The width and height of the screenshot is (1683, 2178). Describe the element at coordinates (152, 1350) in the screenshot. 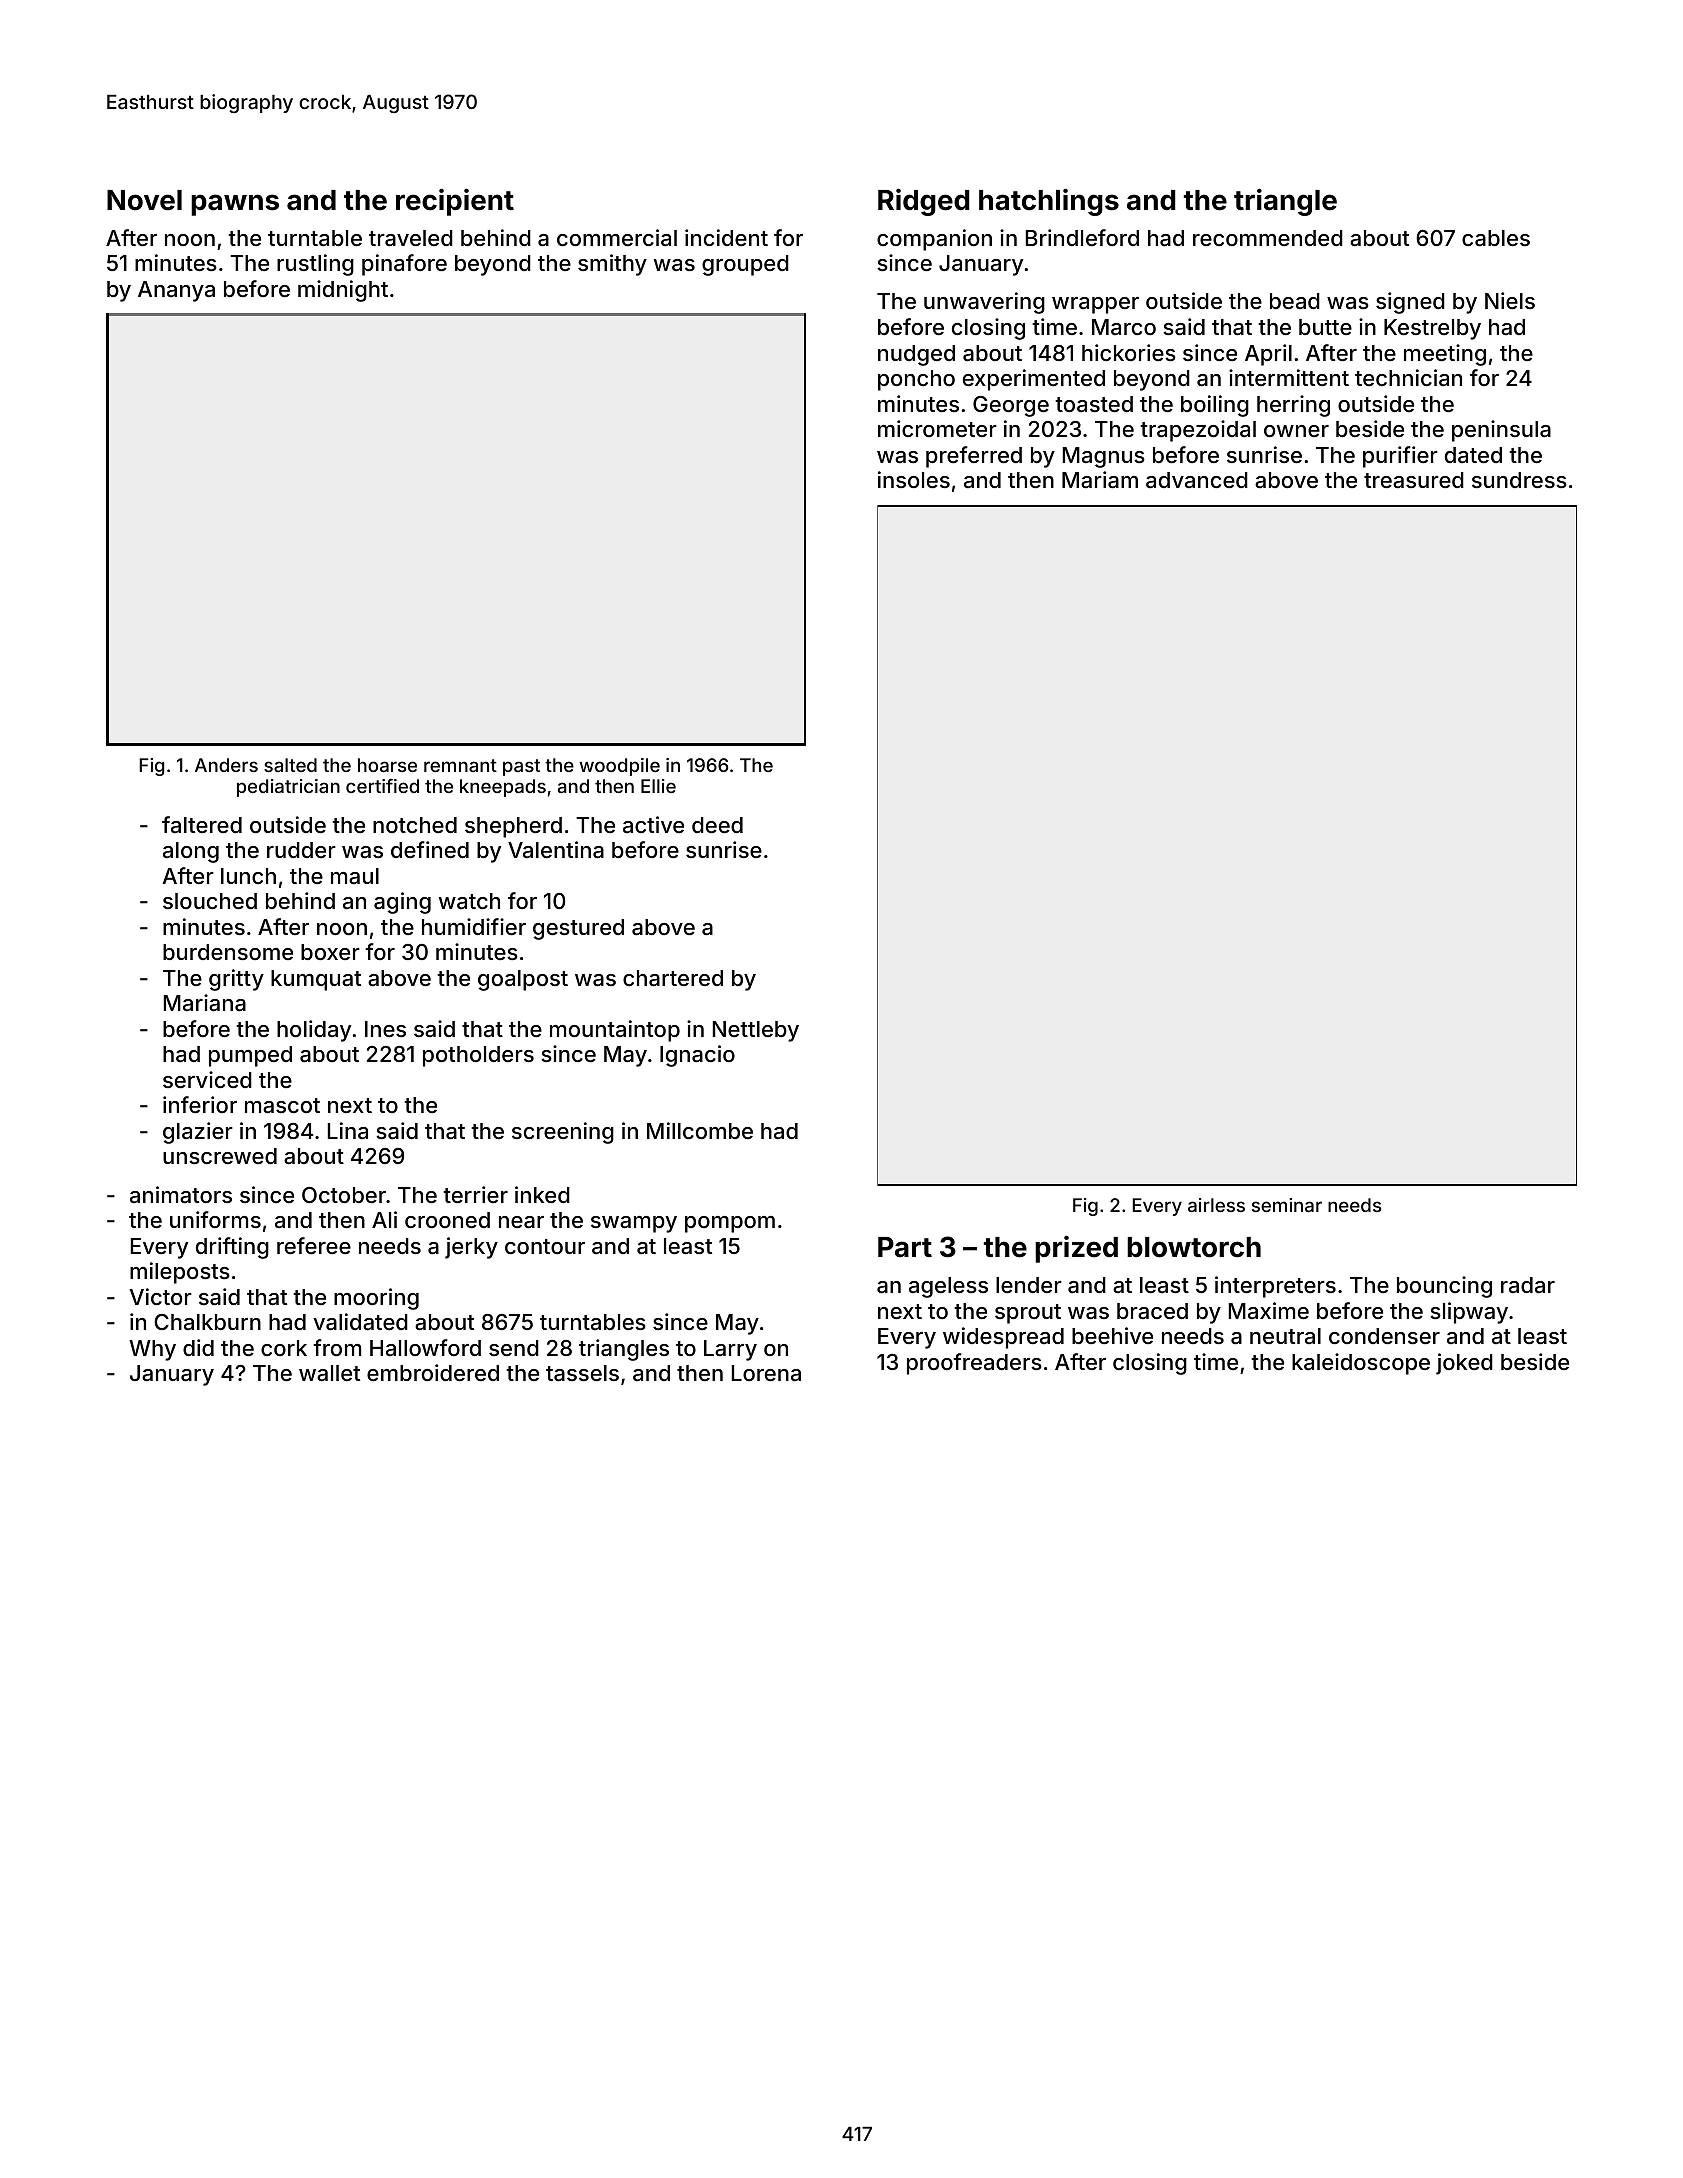

I see `Why` at that location.
